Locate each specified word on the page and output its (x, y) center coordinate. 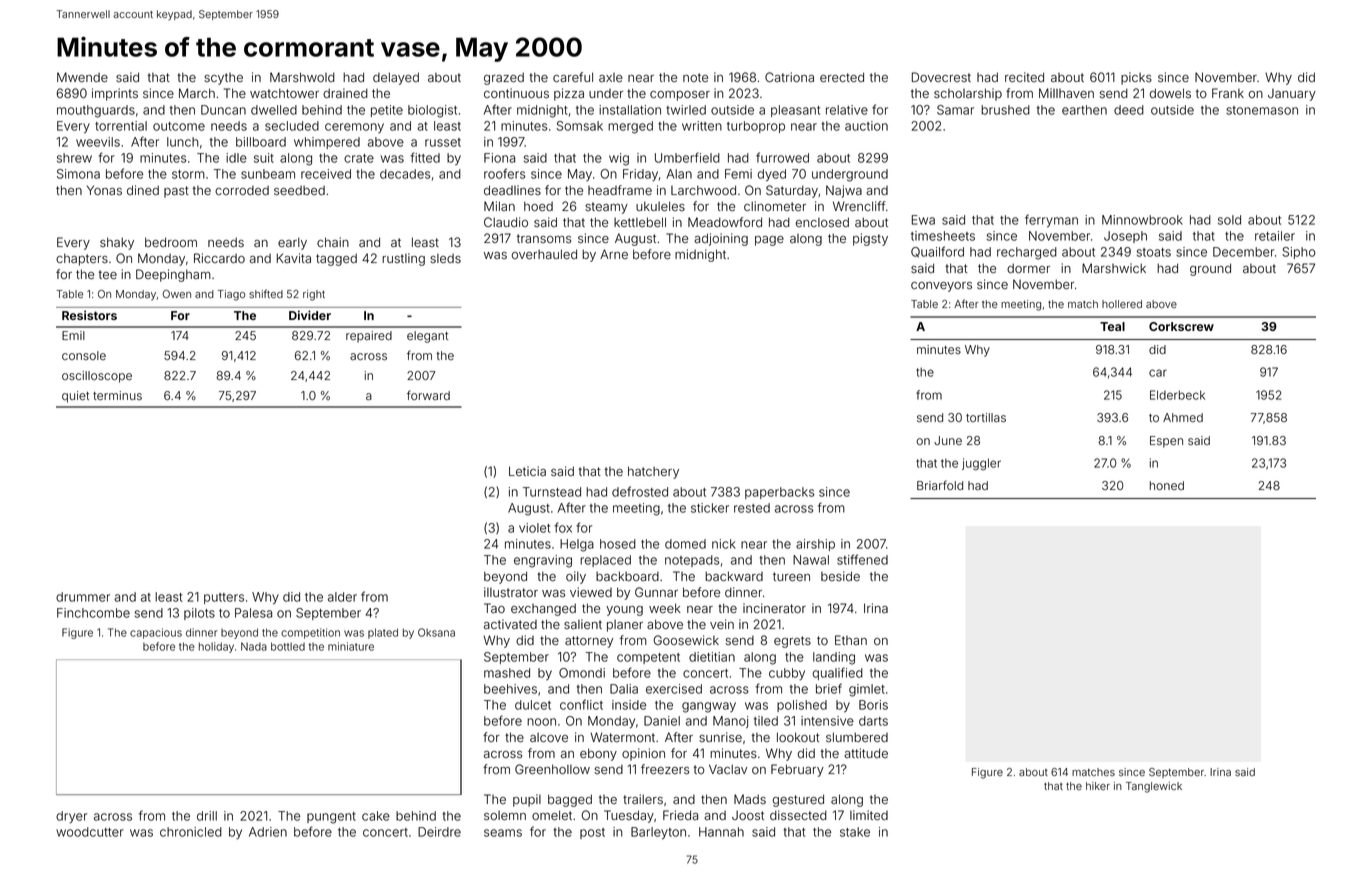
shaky (117, 243)
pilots (199, 614)
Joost (748, 816)
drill (207, 816)
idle (236, 158)
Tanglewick (1154, 787)
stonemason (1262, 110)
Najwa (844, 191)
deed (1129, 110)
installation (630, 110)
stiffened (862, 559)
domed (685, 544)
